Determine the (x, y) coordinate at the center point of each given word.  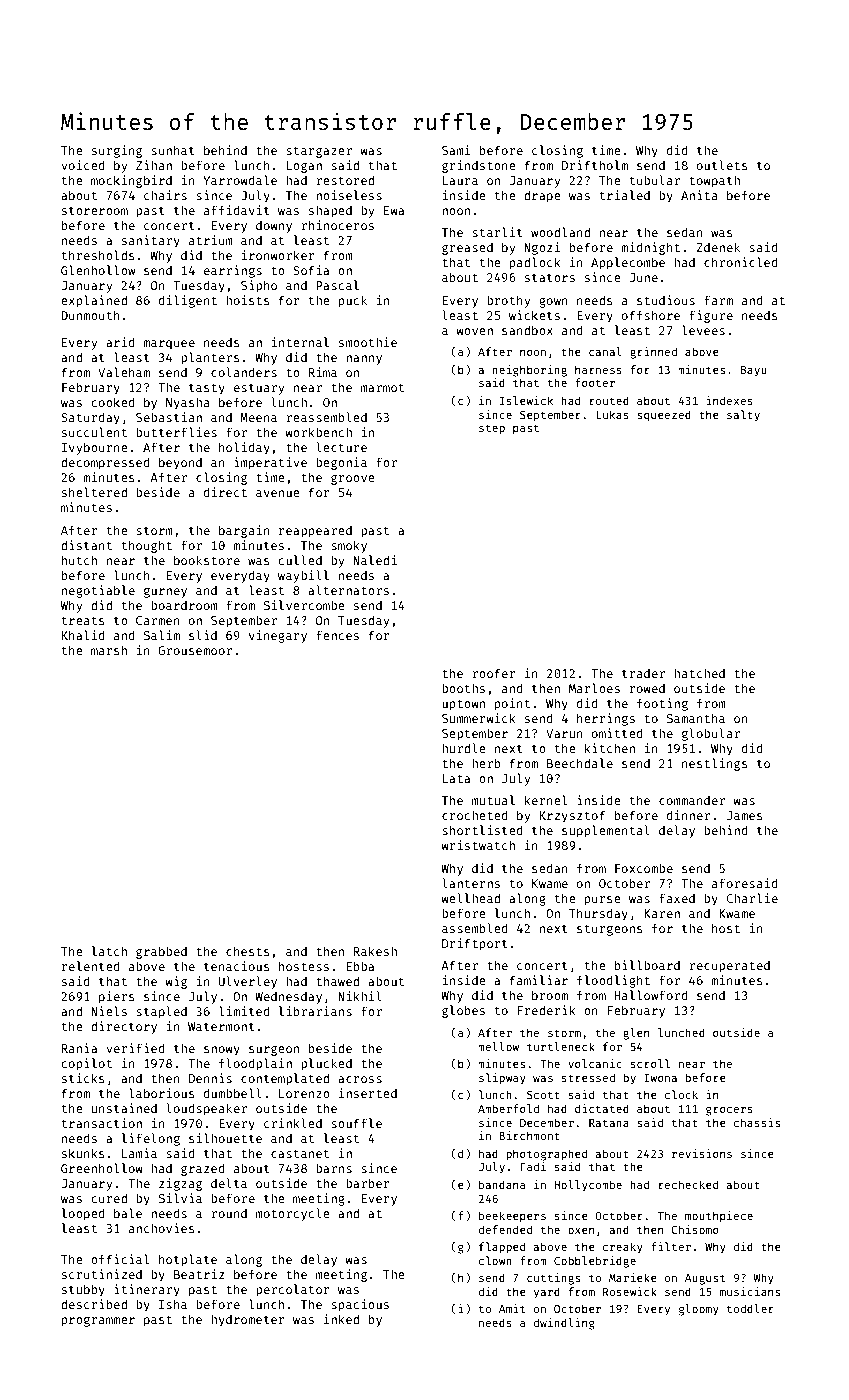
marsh (109, 650)
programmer (98, 1322)
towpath (714, 182)
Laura (460, 180)
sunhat (173, 150)
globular (711, 734)
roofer (494, 673)
